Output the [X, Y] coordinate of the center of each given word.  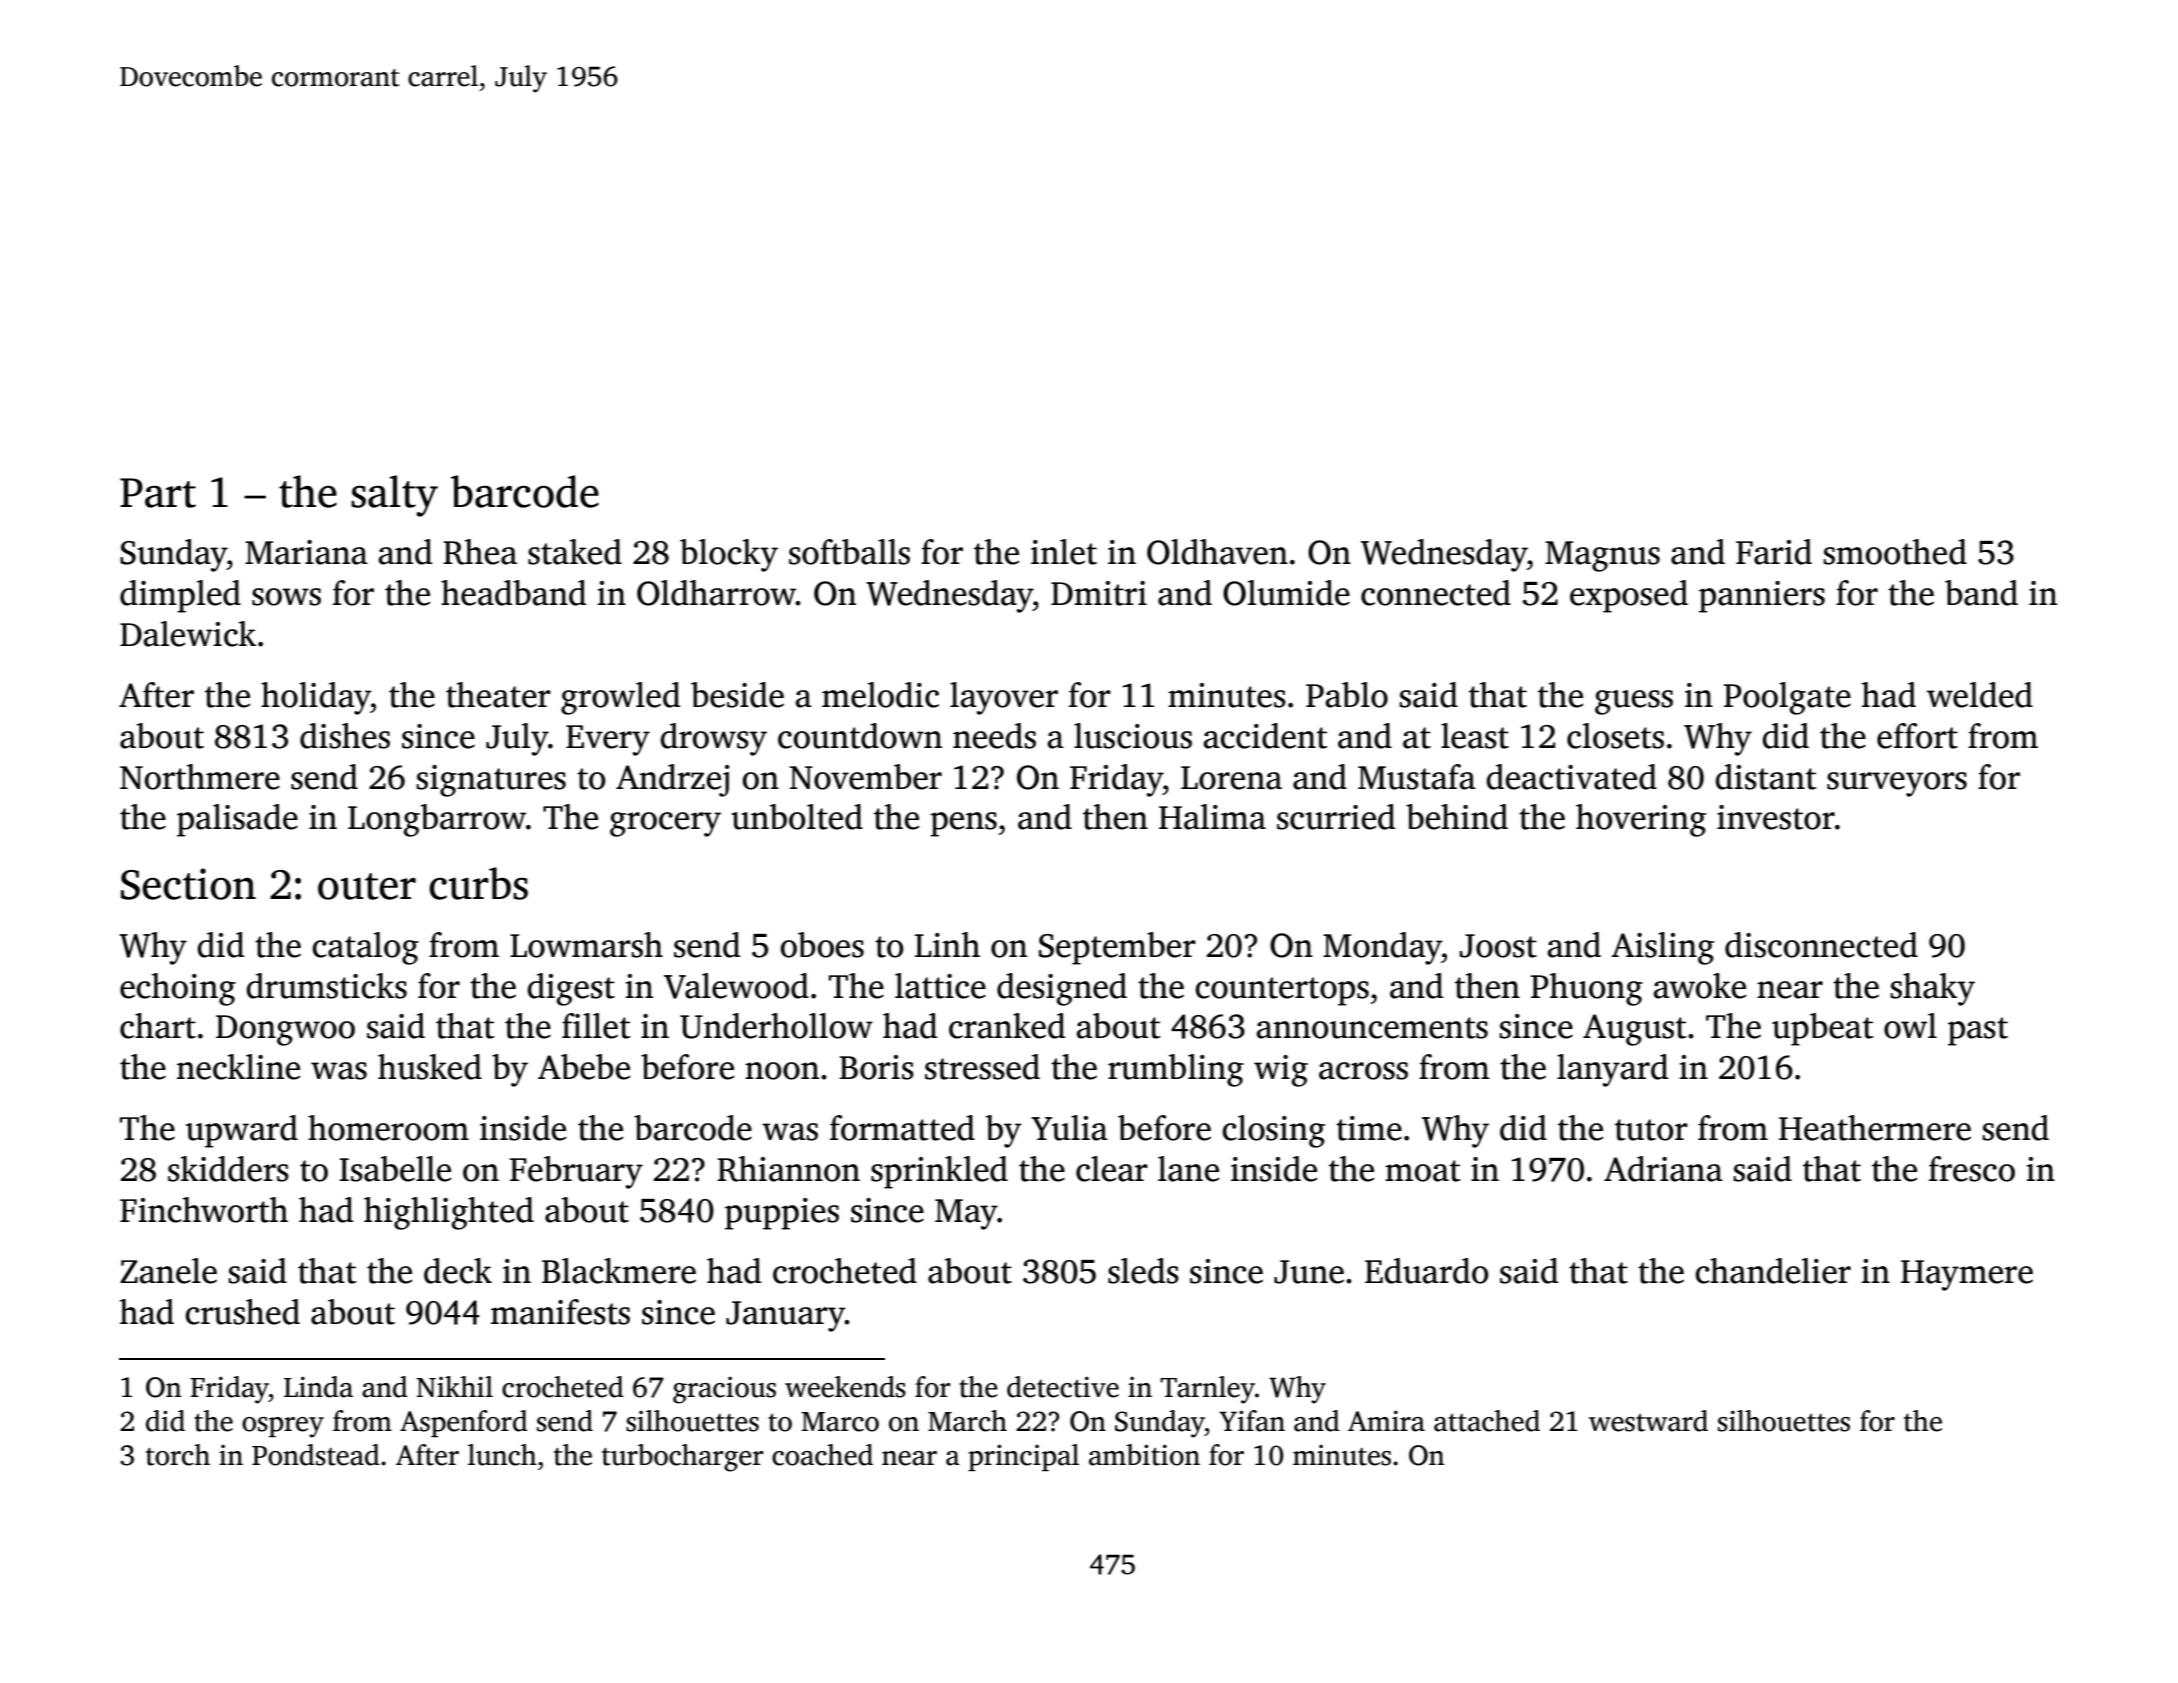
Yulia [1069, 1128]
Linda [318, 1387]
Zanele [168, 1271]
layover [1004, 698]
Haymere [1967, 1275]
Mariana [306, 552]
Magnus [1602, 556]
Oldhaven [1217, 552]
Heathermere [1875, 1128]
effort [1917, 736]
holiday [316, 698]
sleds [1143, 1271]
